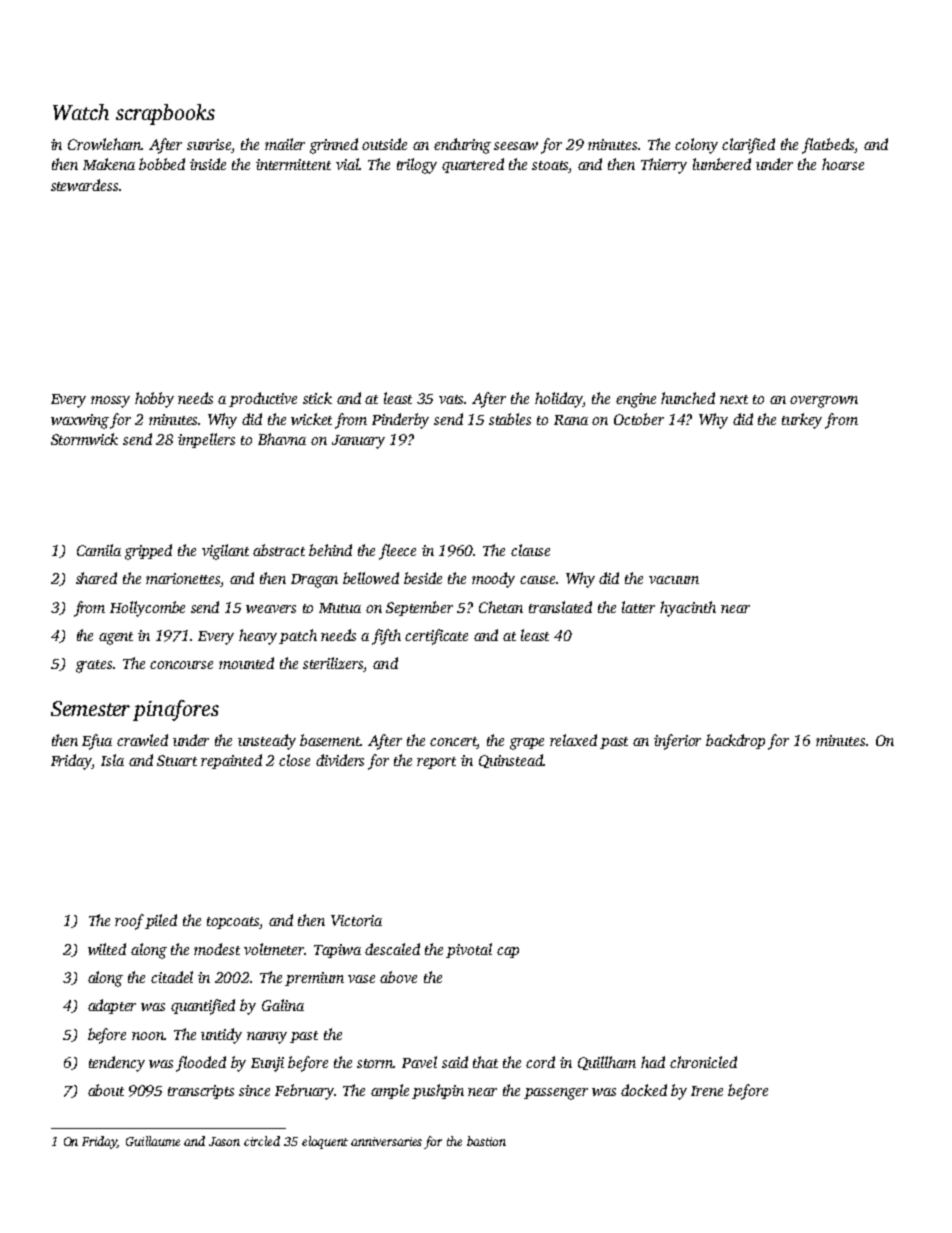 This screenshot has height=1233, width=952. I want to click on holiday, so click(559, 400).
